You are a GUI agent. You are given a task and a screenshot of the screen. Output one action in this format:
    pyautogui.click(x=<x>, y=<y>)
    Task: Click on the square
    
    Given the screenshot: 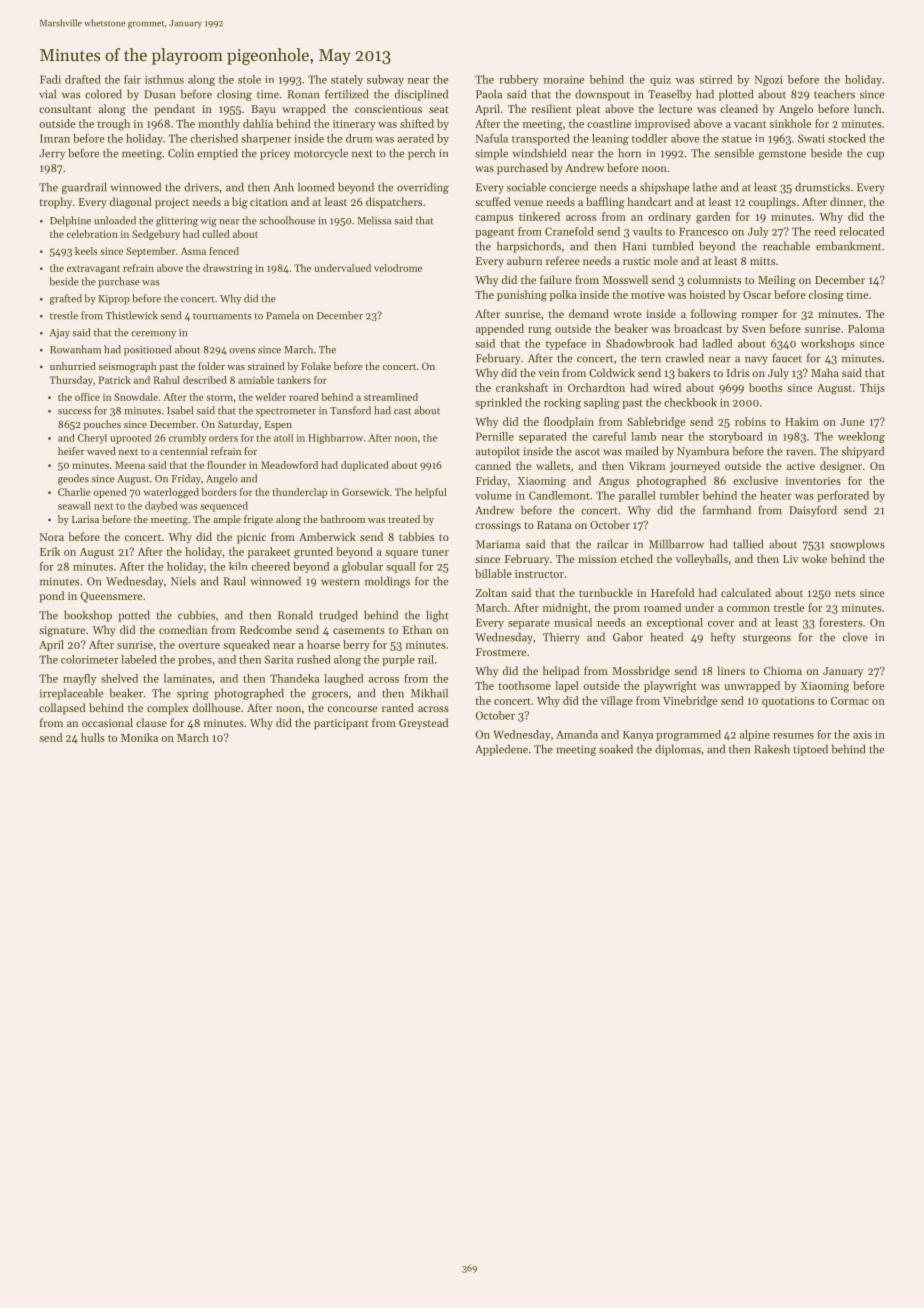 What is the action you would take?
    pyautogui.click(x=401, y=554)
